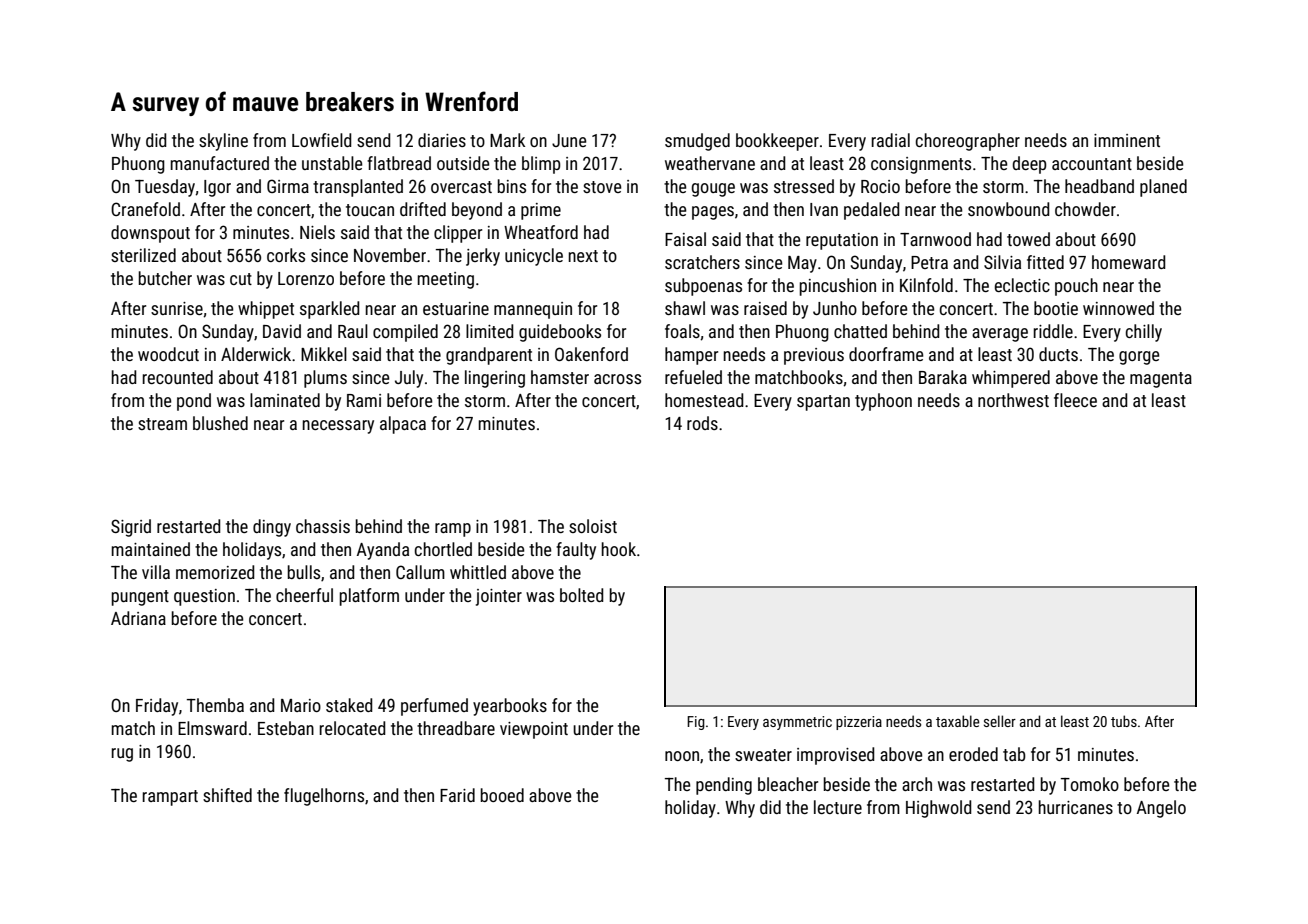  Describe the element at coordinates (703, 287) in the screenshot. I see `subpoenas` at that location.
